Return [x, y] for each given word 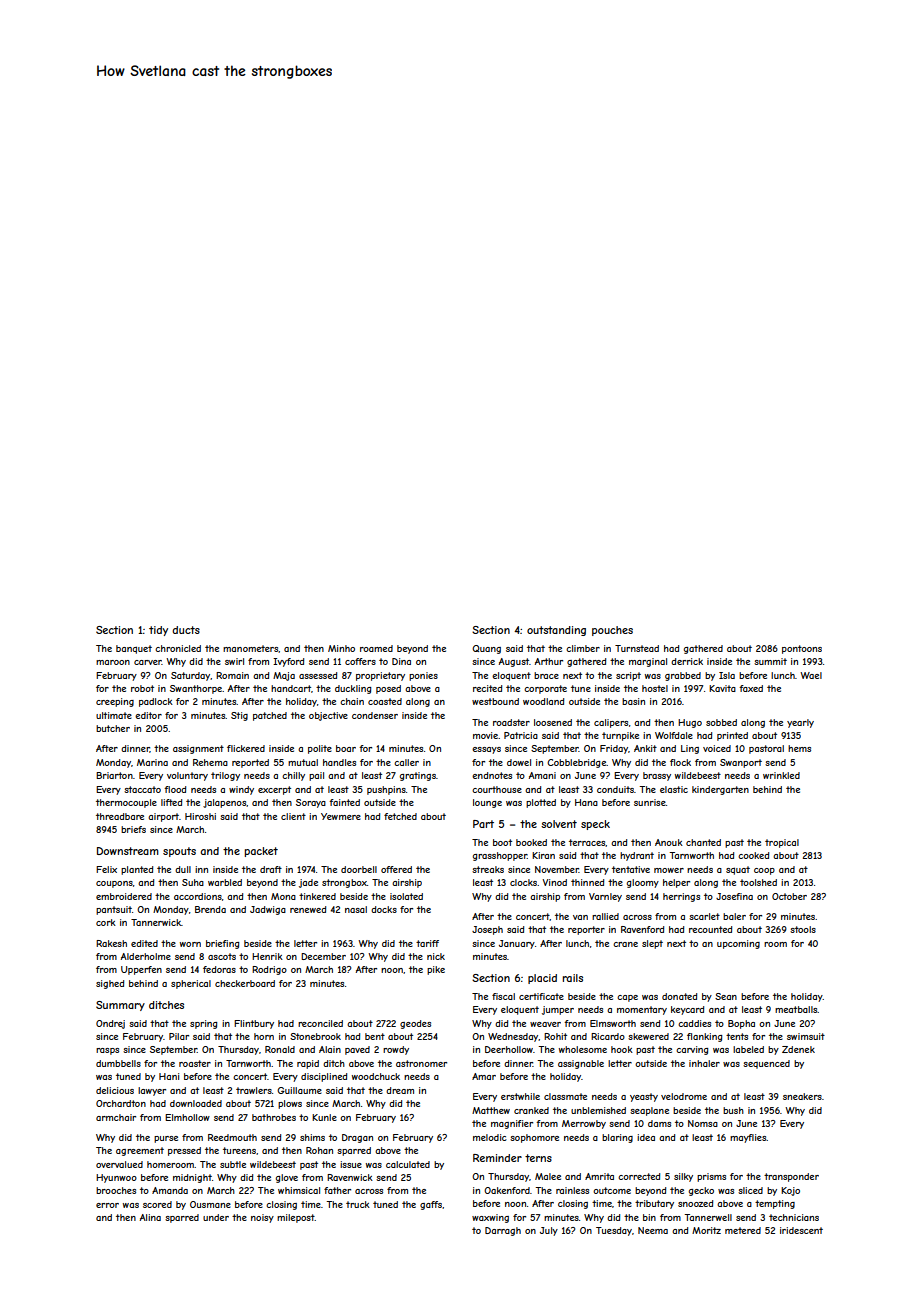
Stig [239, 716]
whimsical [299, 1190]
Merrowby [584, 1124]
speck [595, 825]
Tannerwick [156, 922]
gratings [418, 776]
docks [384, 909]
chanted [703, 842]
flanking [704, 1037]
